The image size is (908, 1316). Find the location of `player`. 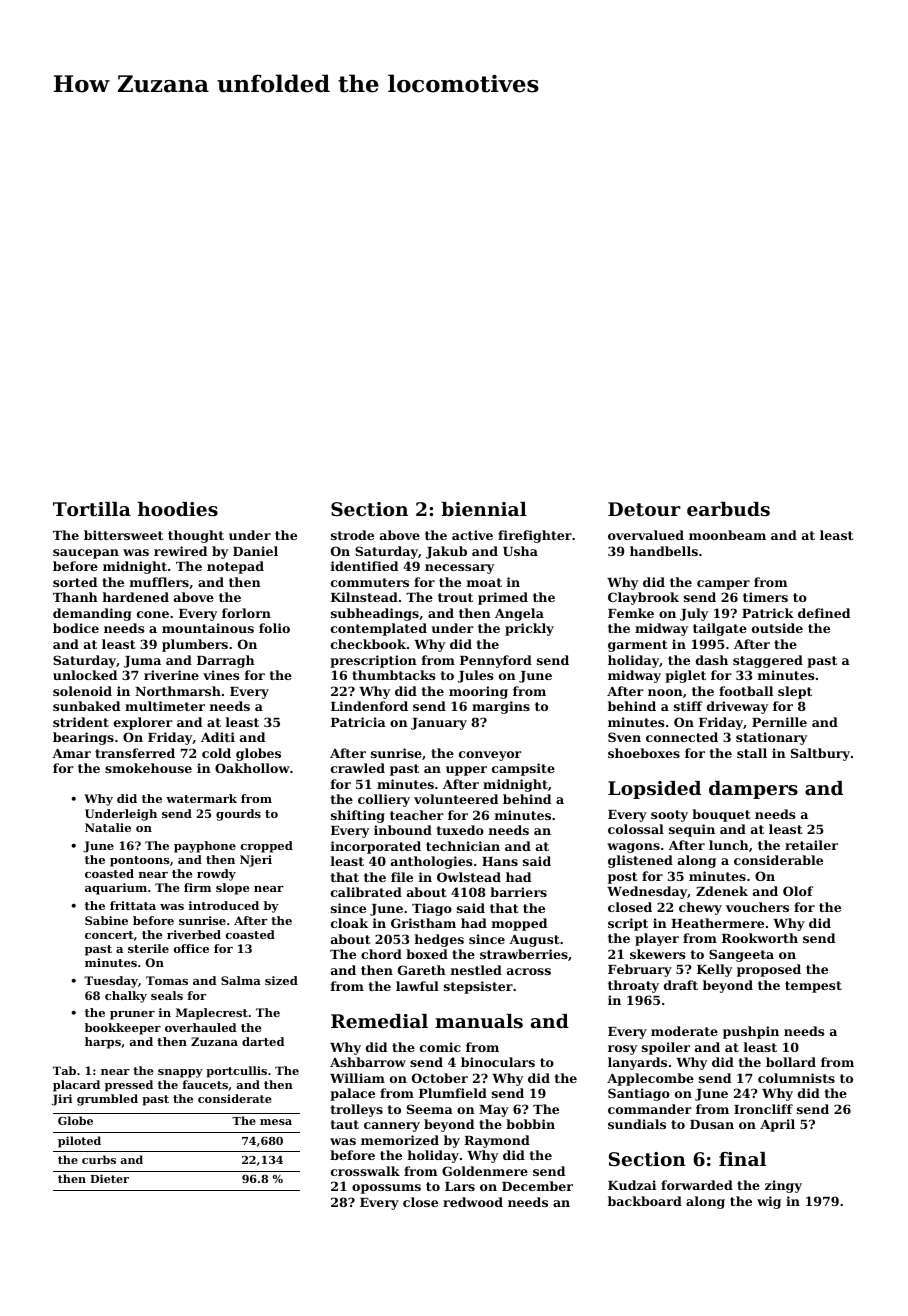

player is located at coordinates (657, 939).
